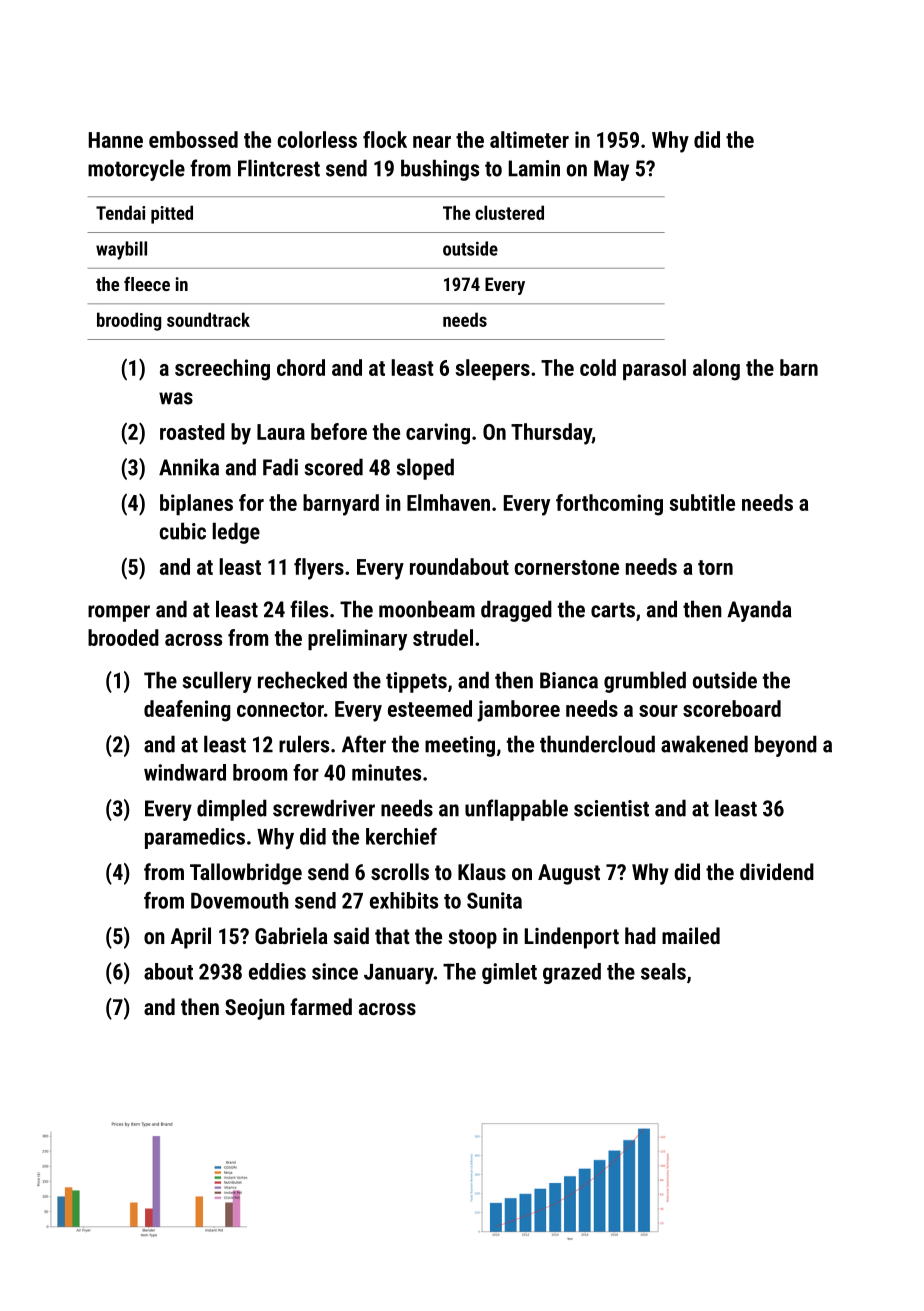  I want to click on carving, so click(438, 434).
